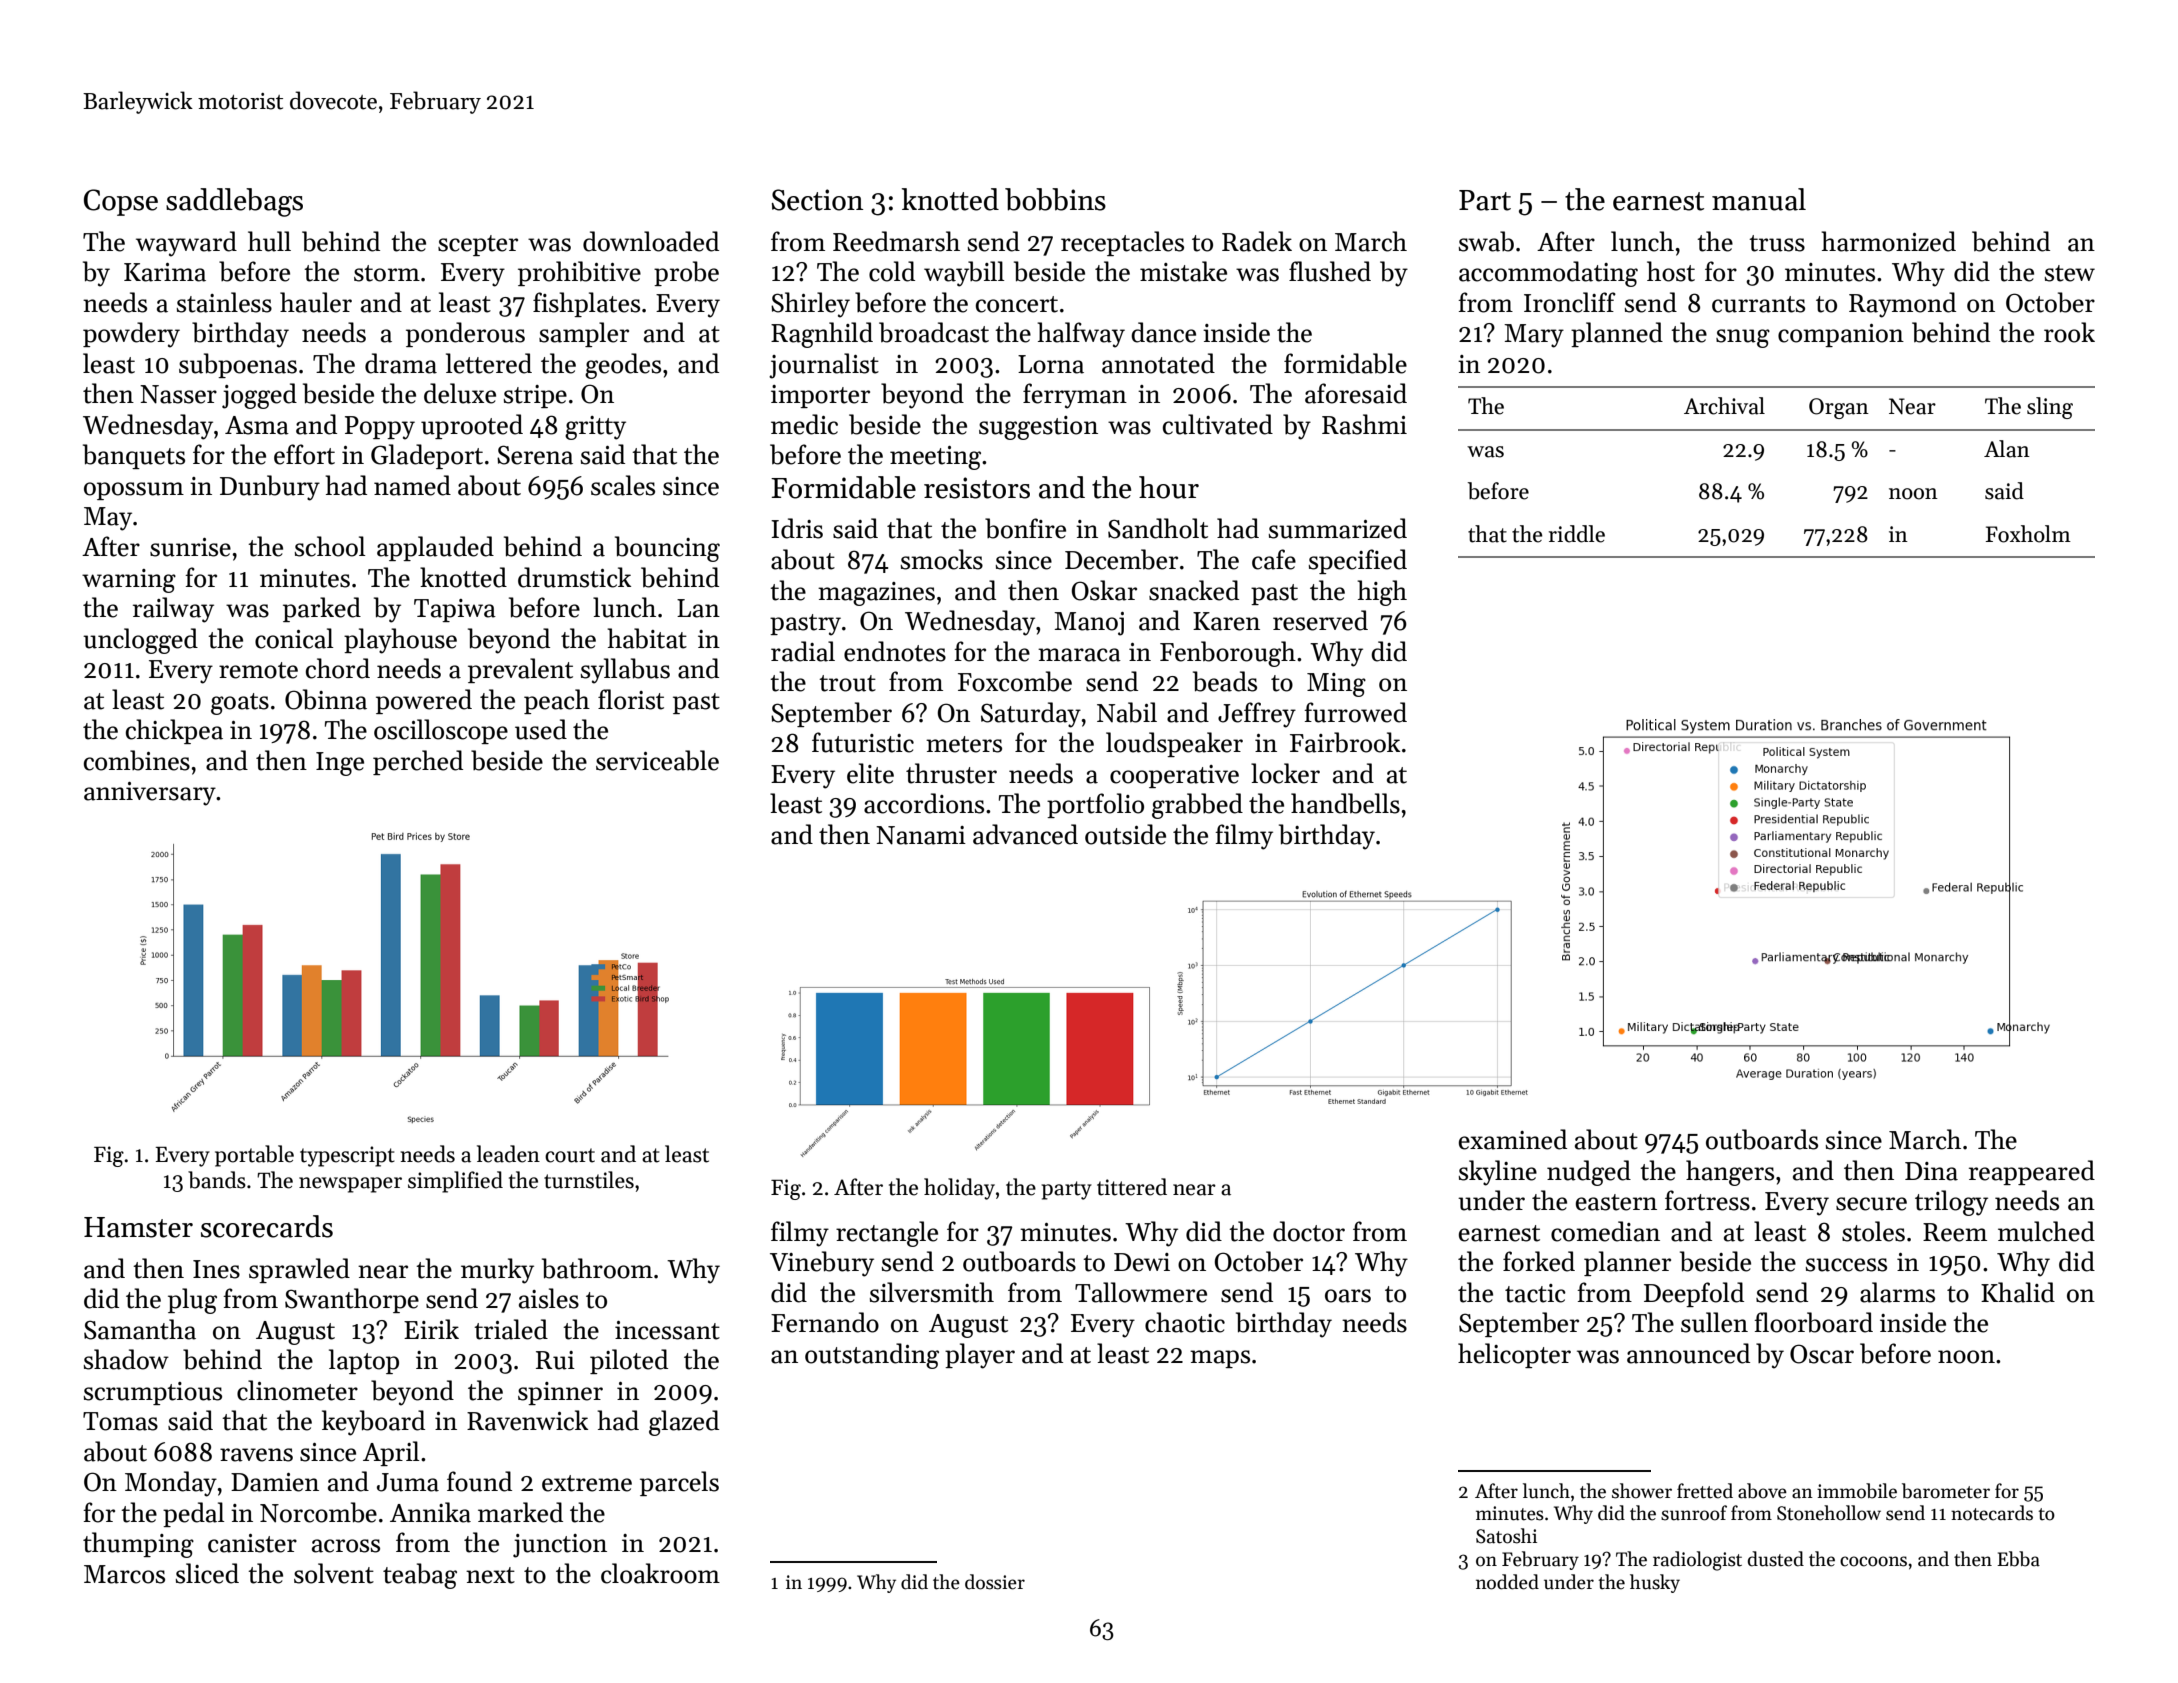 This screenshot has height=1683, width=2178. What do you see at coordinates (2018, 1559) in the screenshot?
I see `Ebba` at bounding box center [2018, 1559].
